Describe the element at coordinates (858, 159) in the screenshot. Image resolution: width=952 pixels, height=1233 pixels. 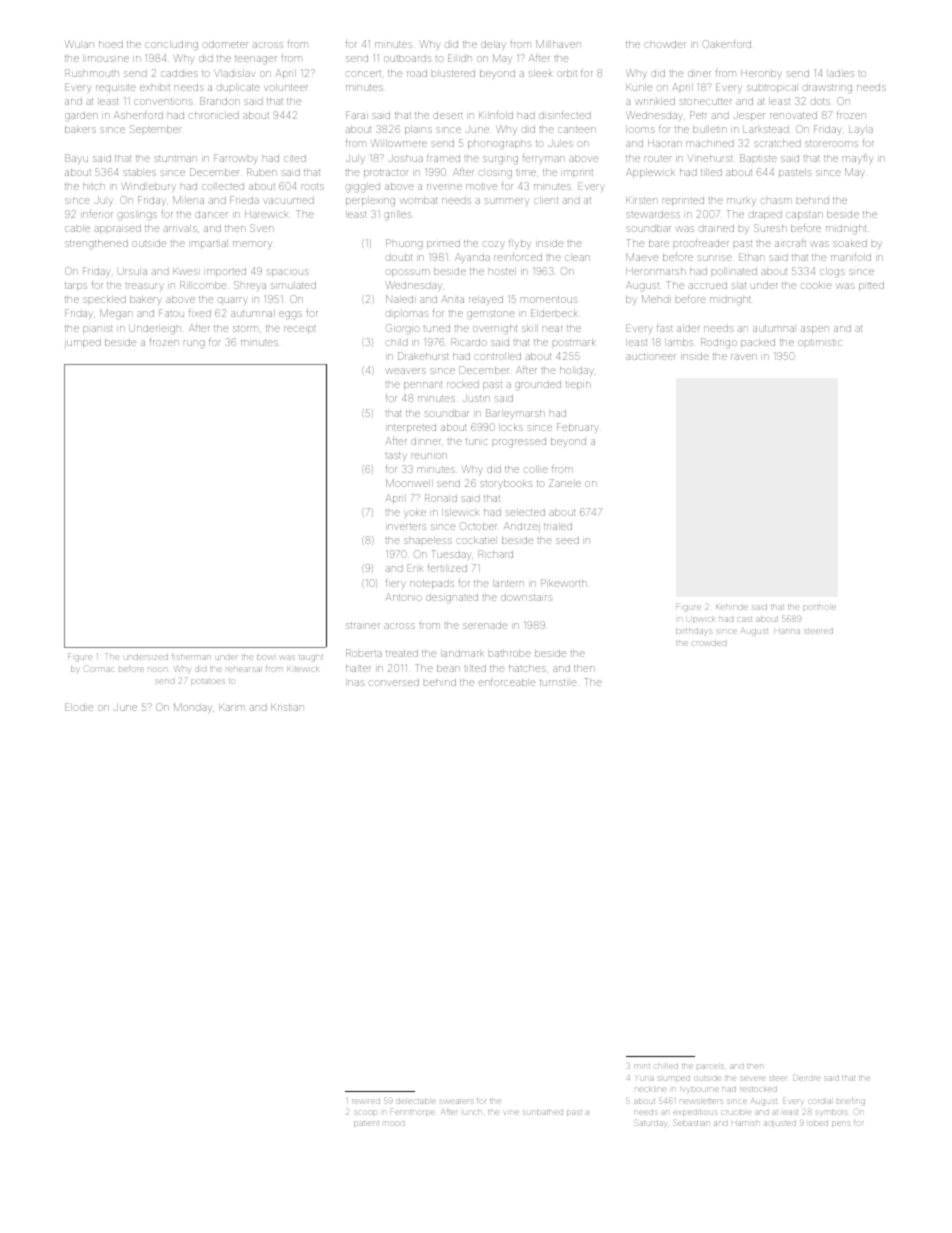
I see `mayfly` at that location.
